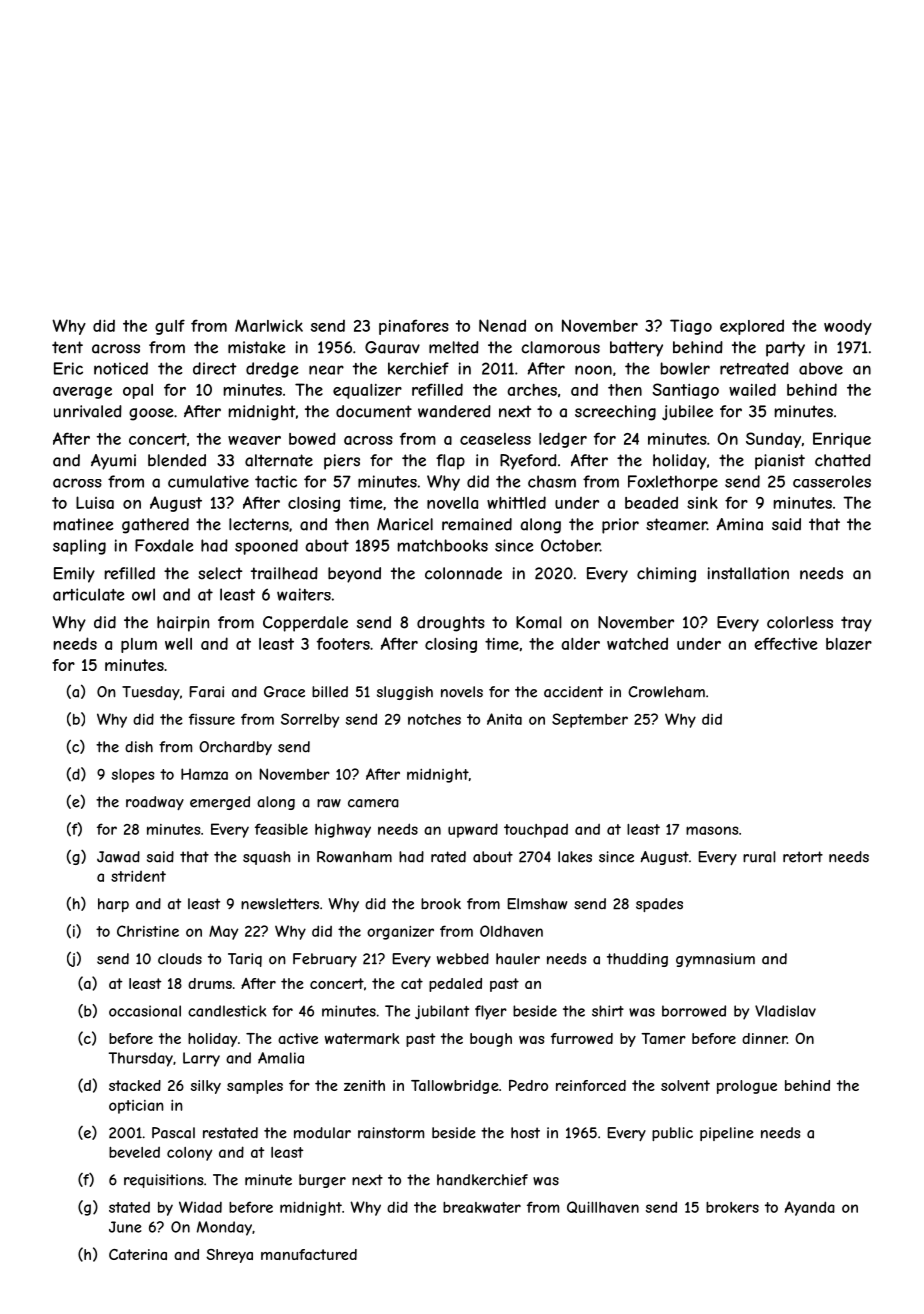 This document has height=1314, width=924. I want to click on Crowleham, so click(666, 692).
